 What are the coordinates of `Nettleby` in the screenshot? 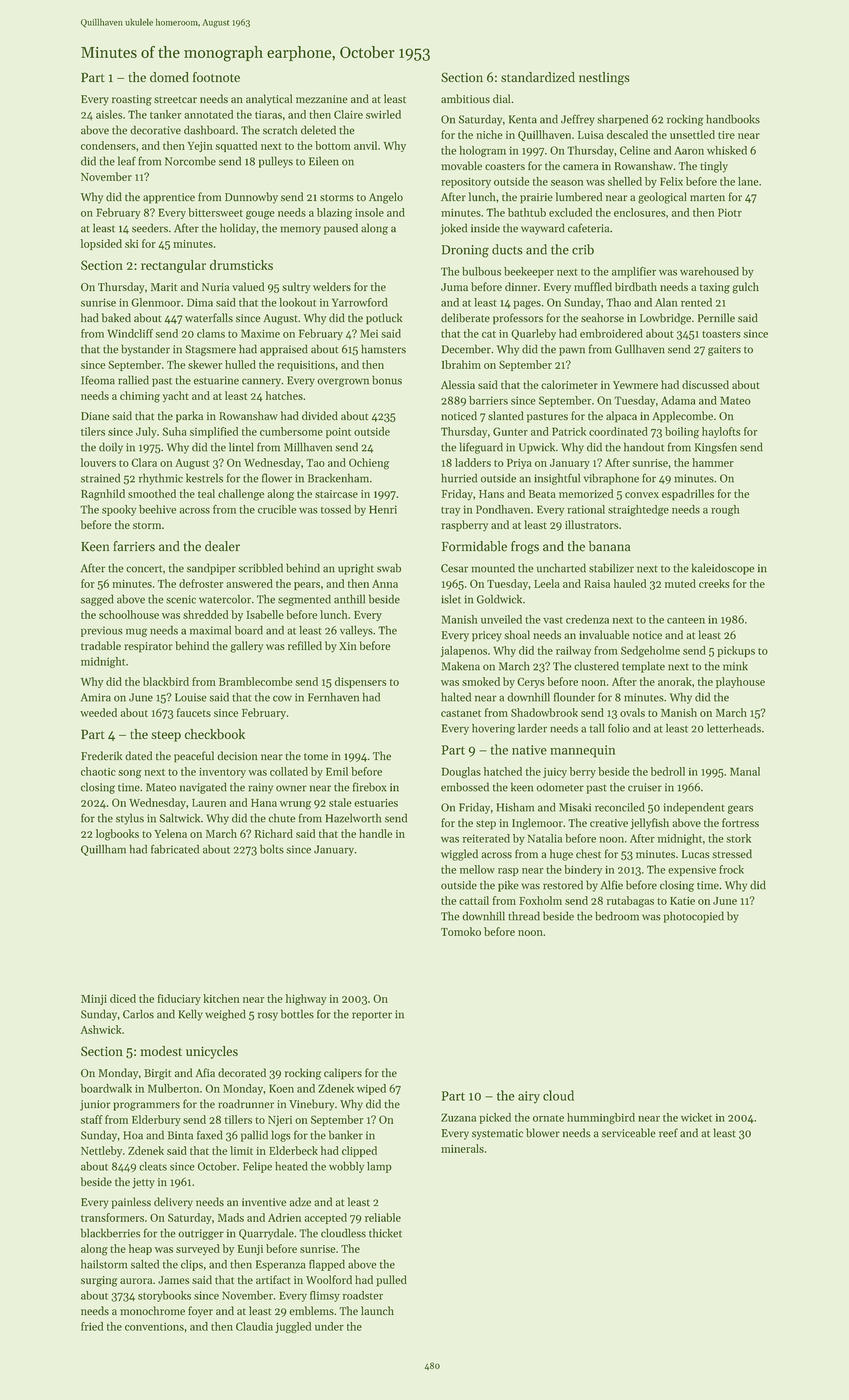 It's located at (101, 1151).
